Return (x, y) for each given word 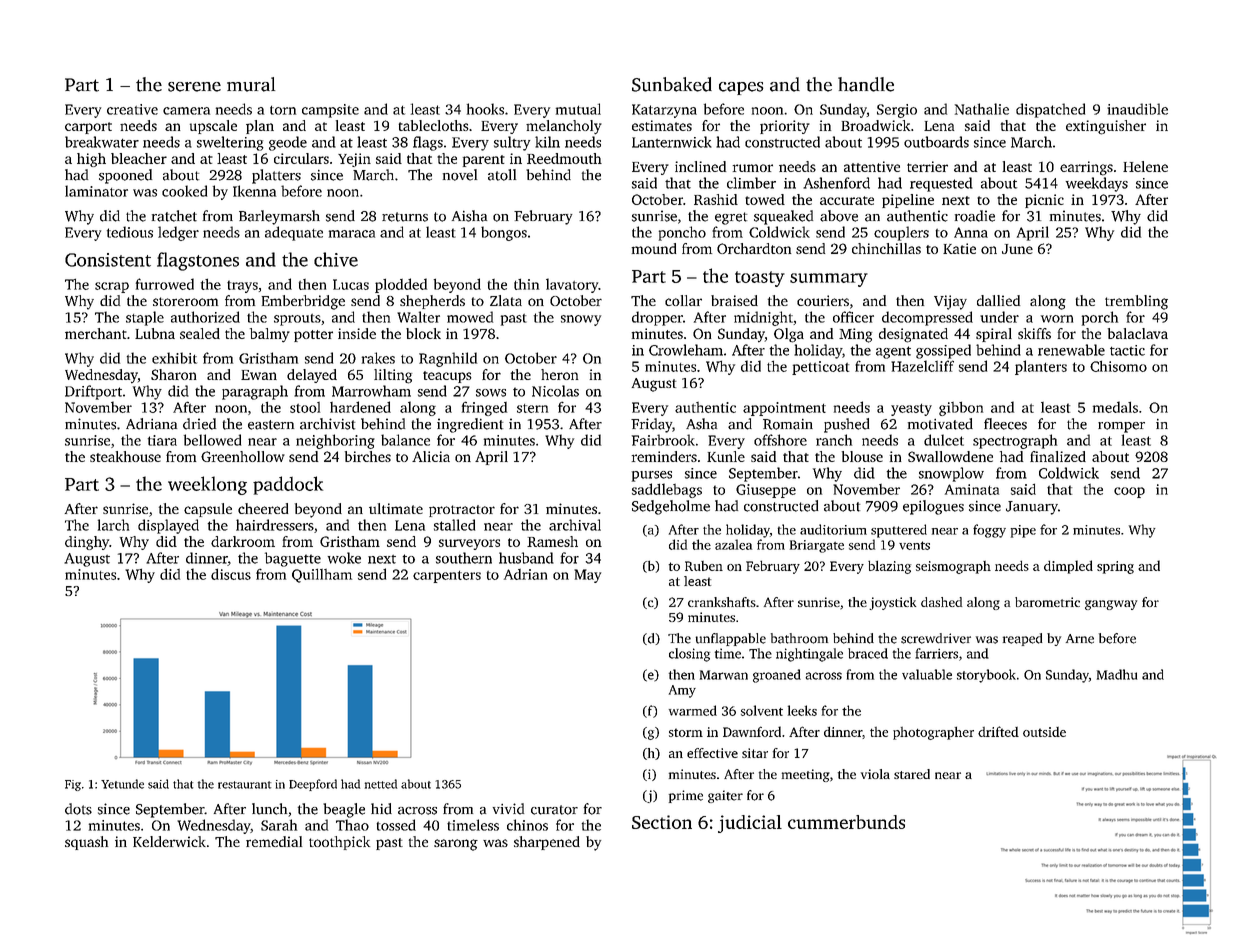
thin (526, 284)
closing (689, 655)
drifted (998, 731)
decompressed (927, 318)
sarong (456, 845)
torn (283, 110)
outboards (936, 142)
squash (86, 843)
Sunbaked (672, 84)
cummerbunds (846, 822)
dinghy (87, 543)
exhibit (174, 358)
